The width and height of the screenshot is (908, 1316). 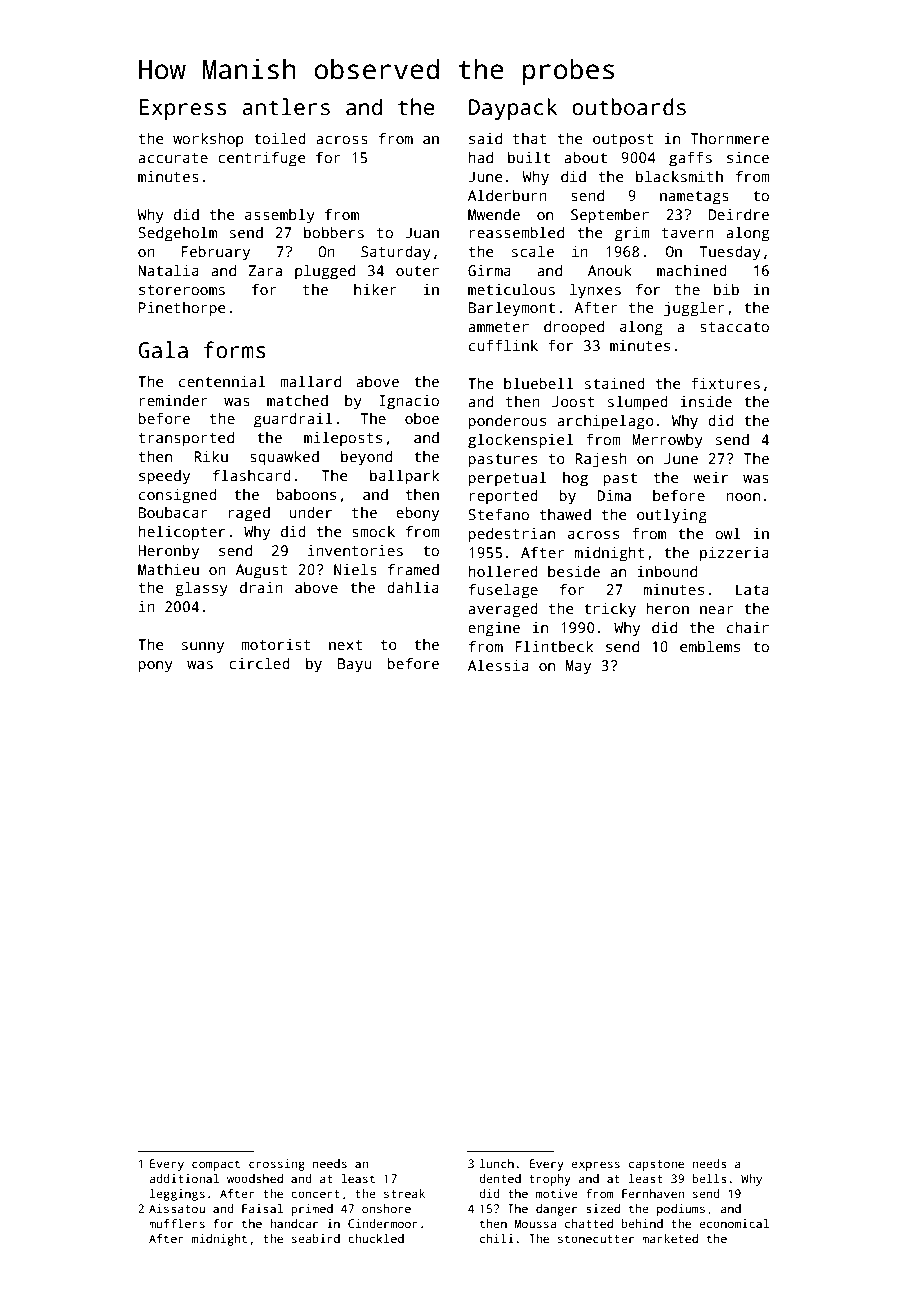 I want to click on leggings, so click(x=177, y=1195).
